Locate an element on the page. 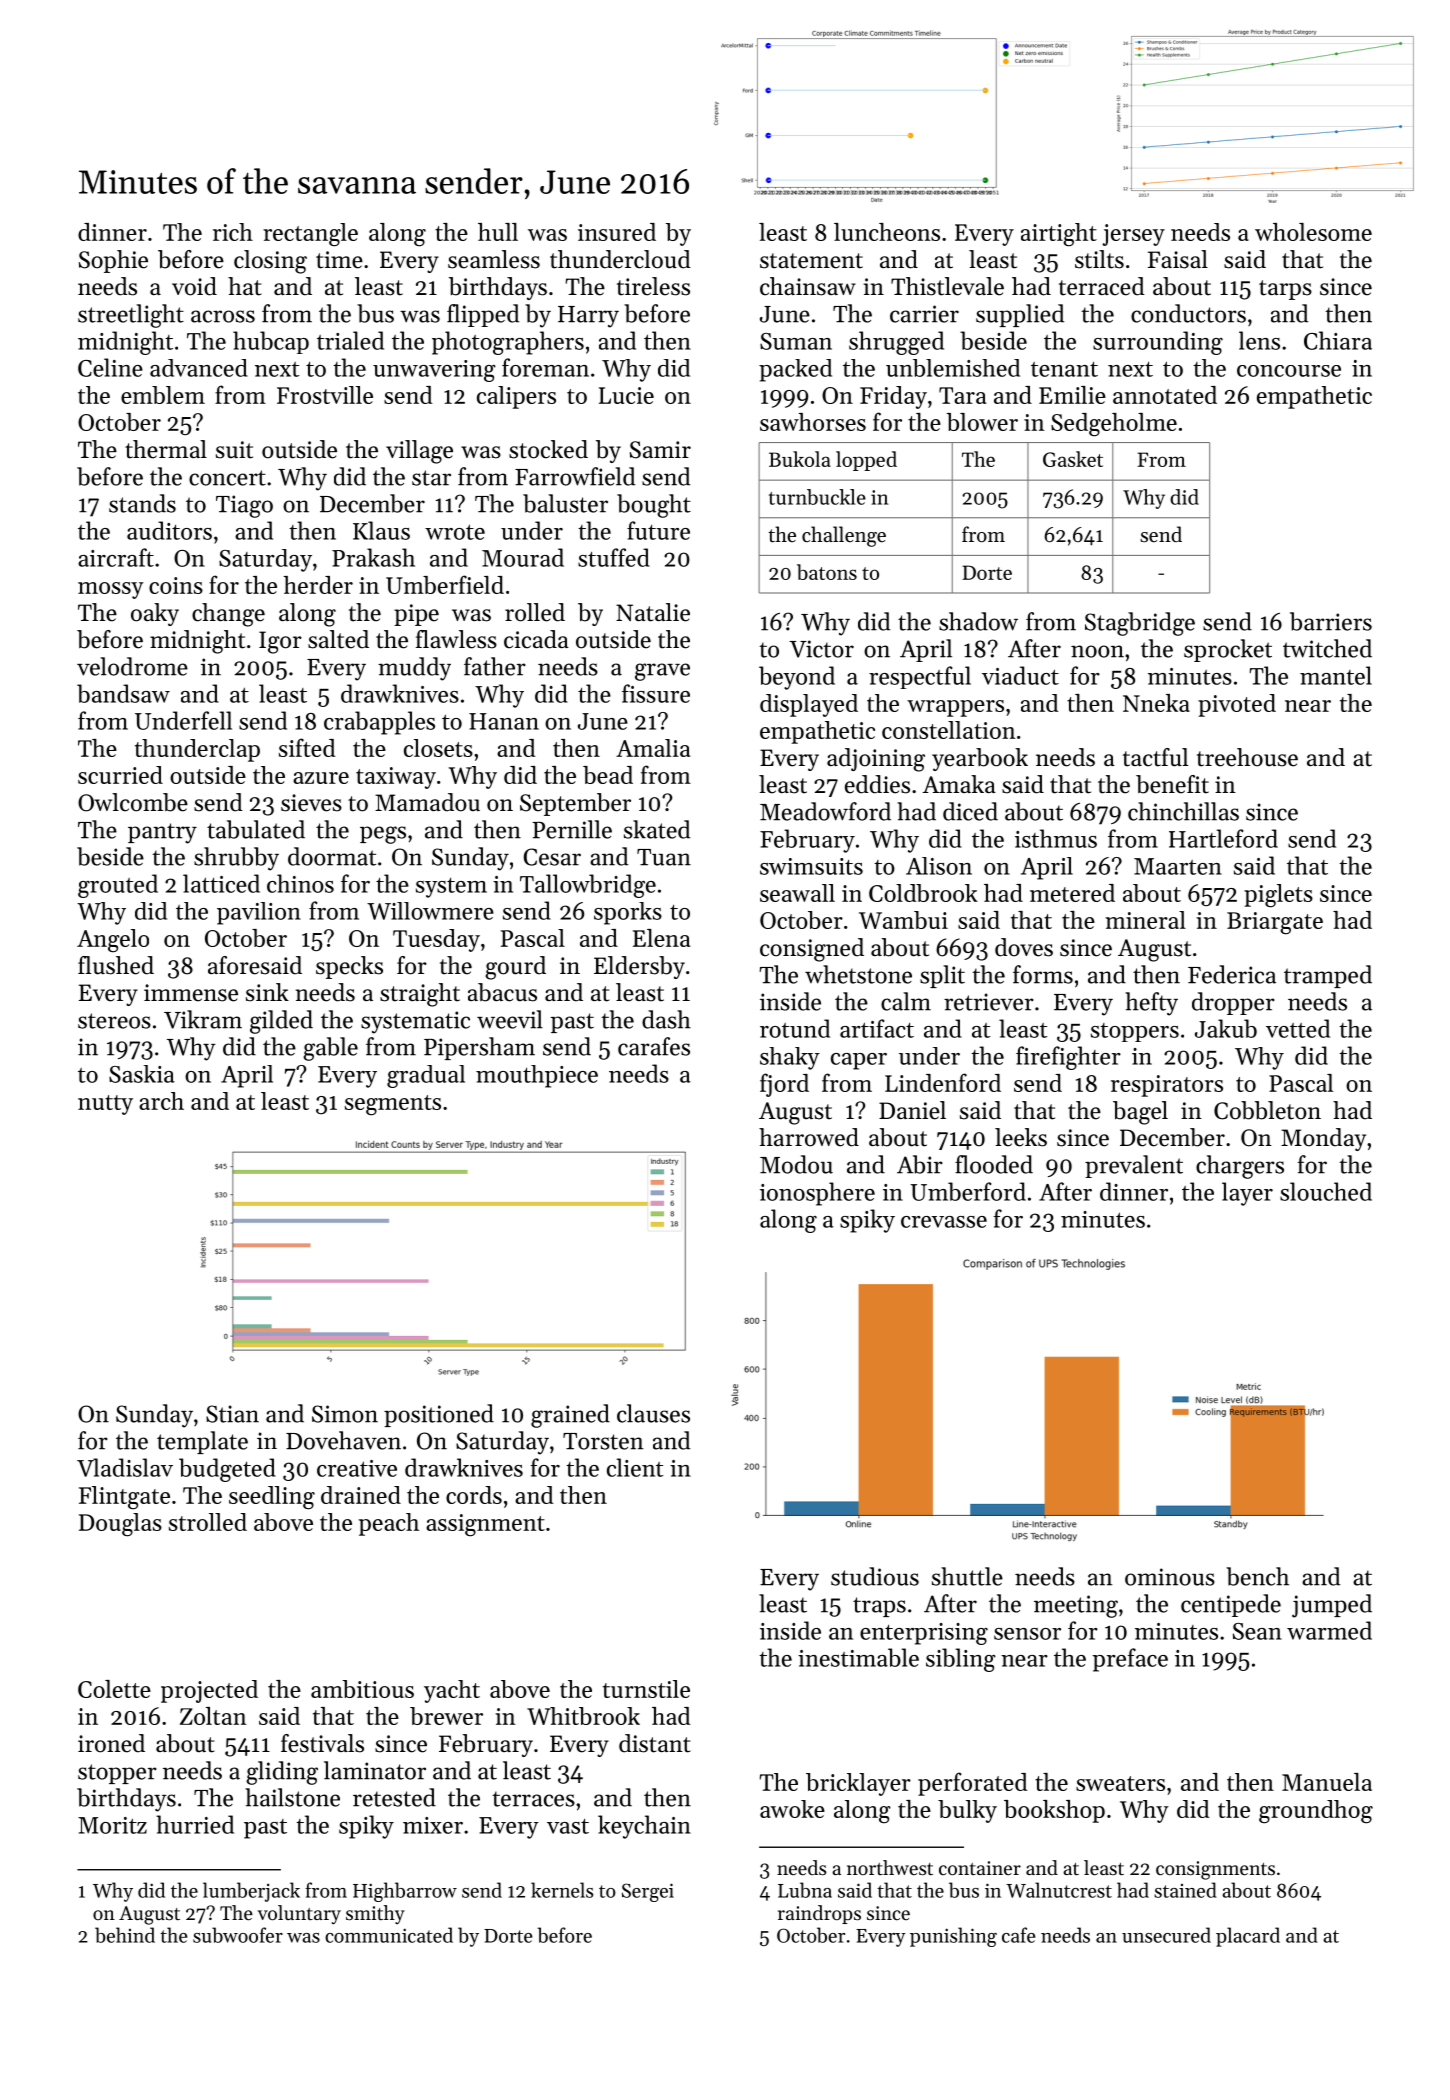  studious is located at coordinates (875, 1576).
